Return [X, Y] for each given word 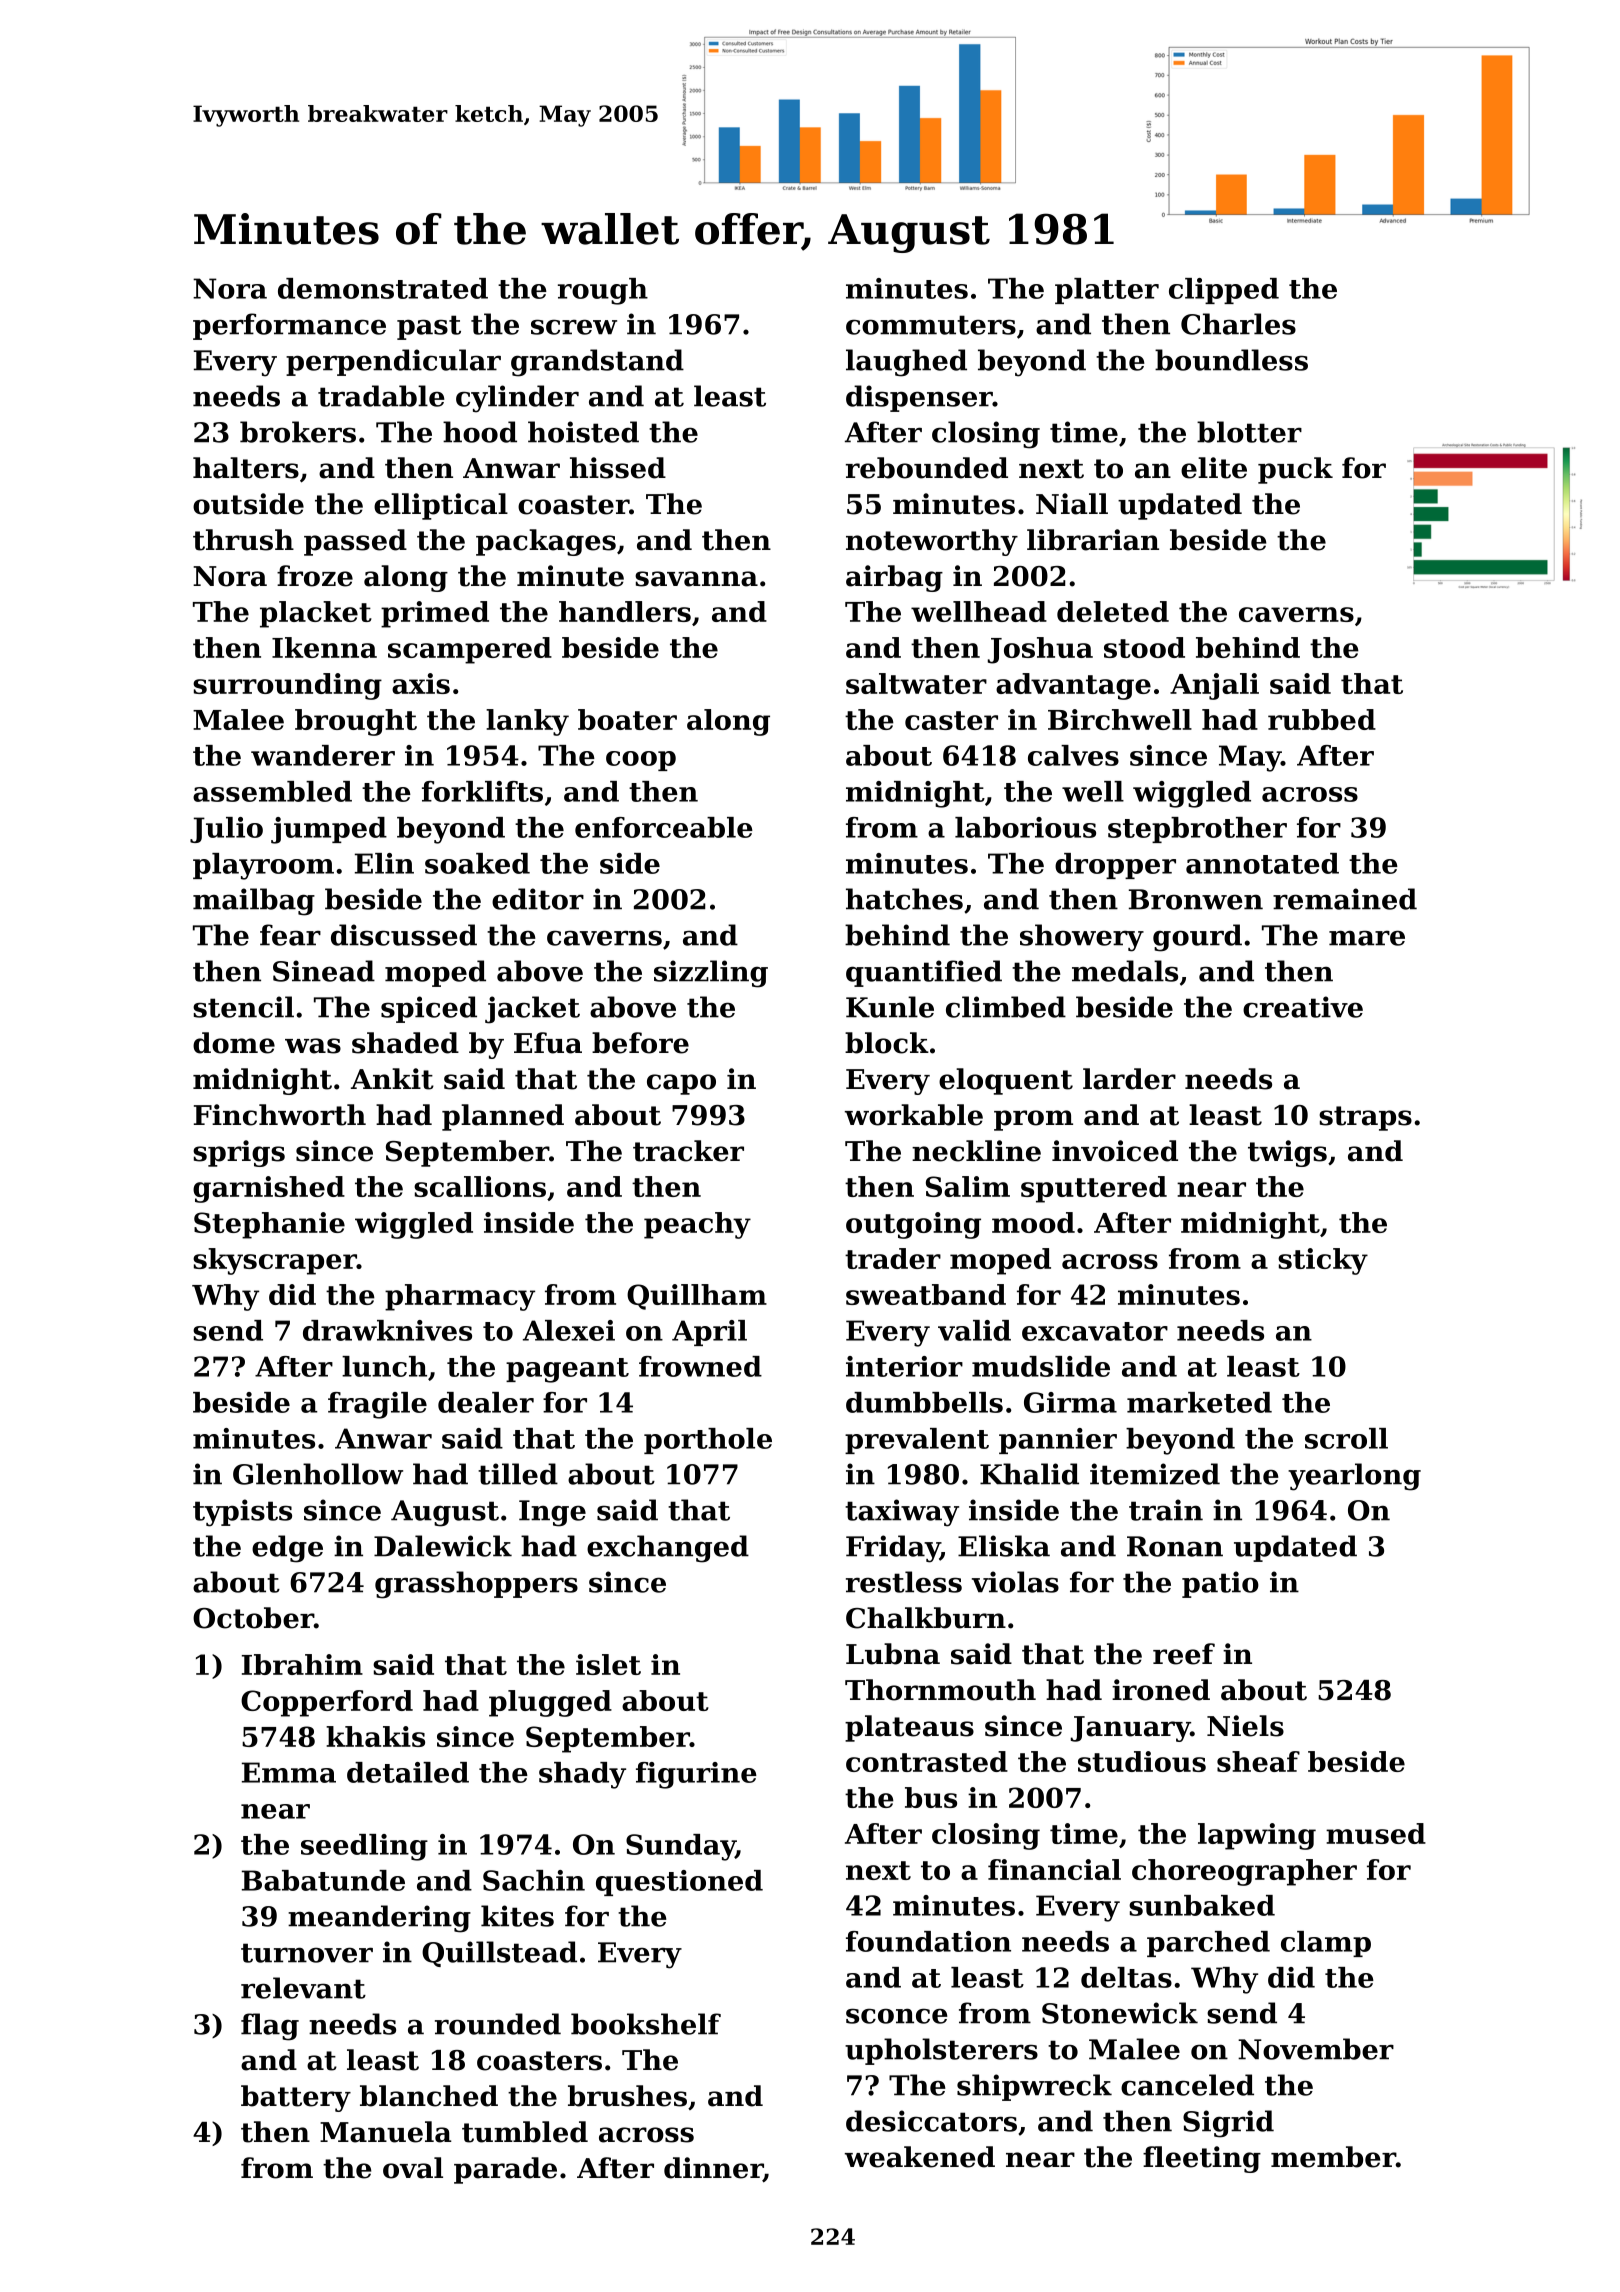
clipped [1224, 291]
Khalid [1029, 1474]
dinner [713, 2169]
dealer [486, 1402]
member [1333, 2157]
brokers [298, 432]
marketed [1199, 1402]
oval [413, 2168]
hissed [618, 468]
